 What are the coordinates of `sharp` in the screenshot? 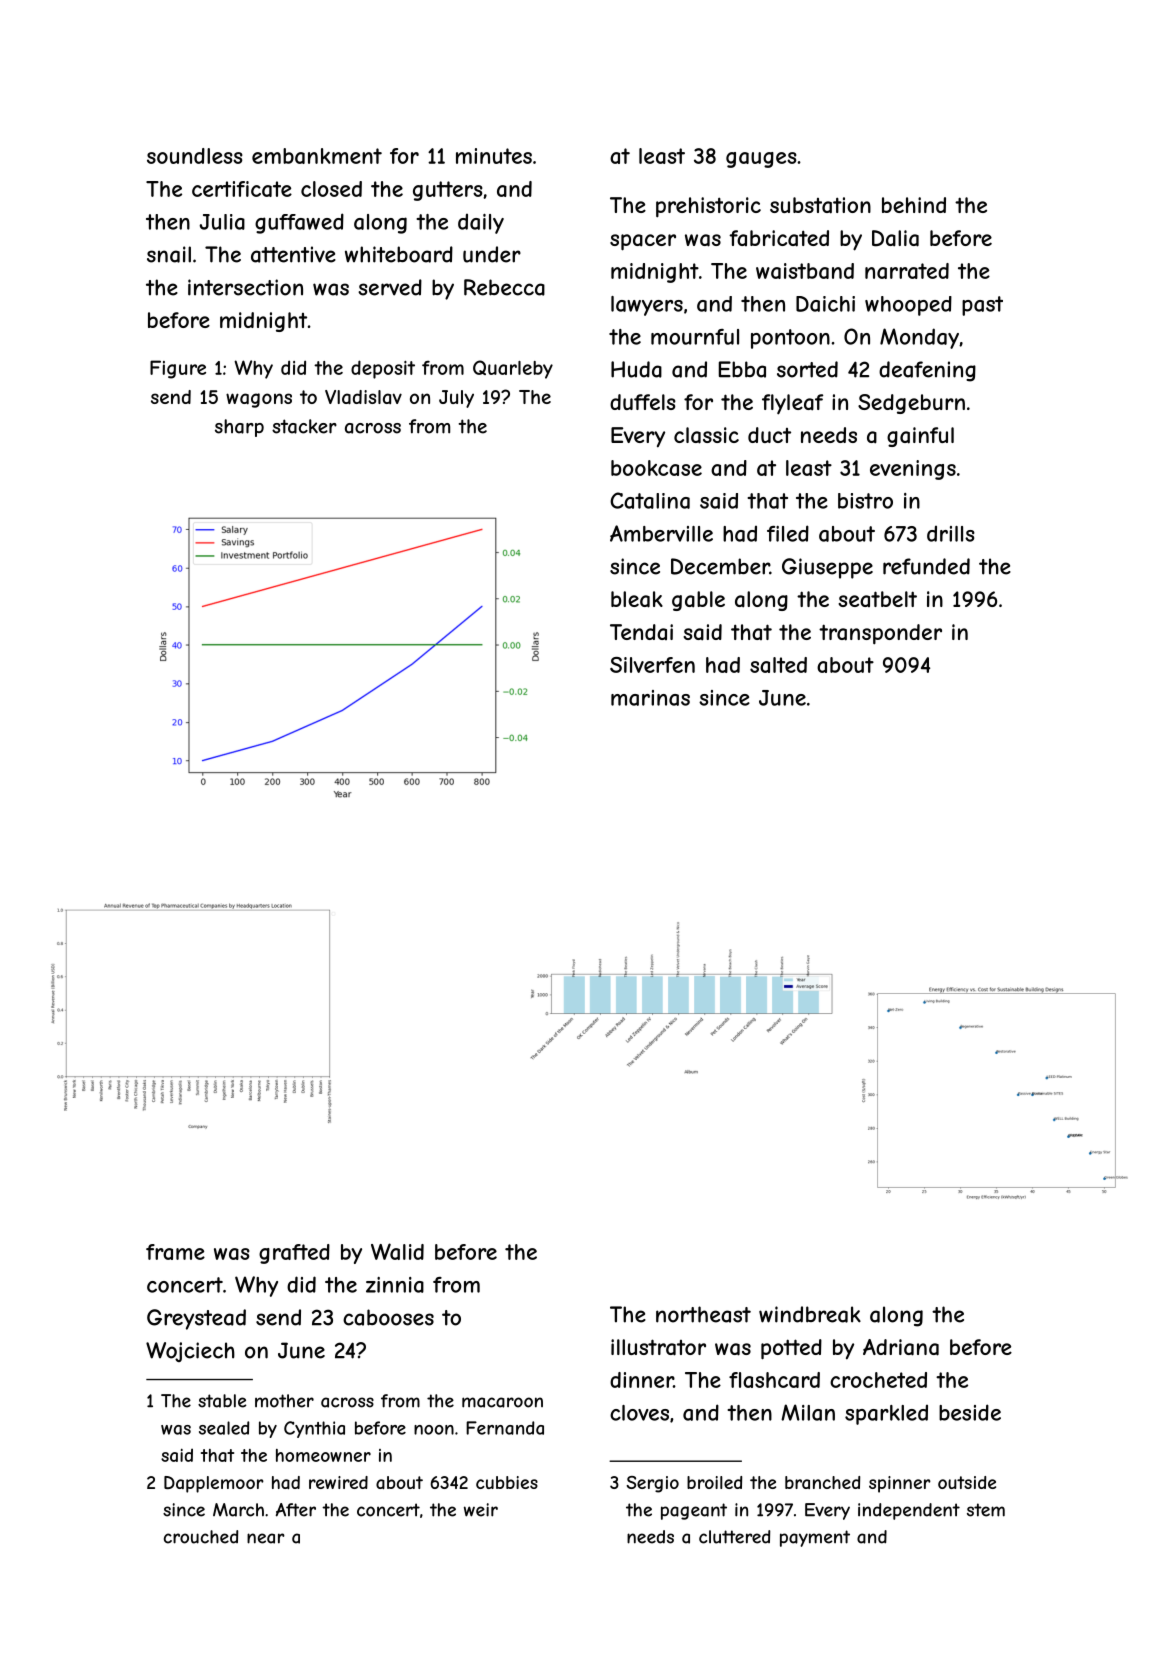 It's located at (239, 428).
